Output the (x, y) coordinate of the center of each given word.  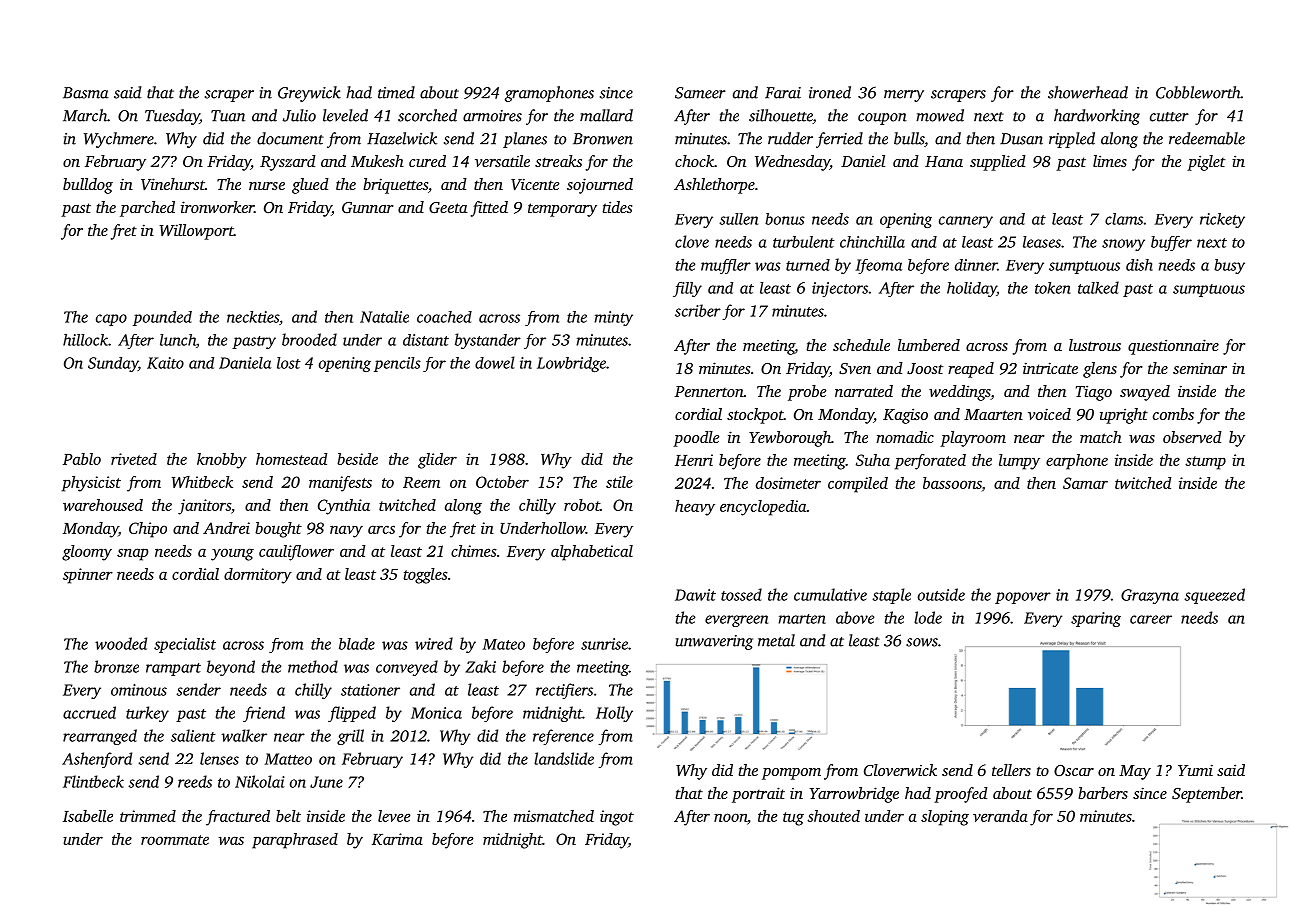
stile (619, 482)
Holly (614, 714)
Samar (1085, 483)
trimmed (148, 816)
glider (437, 461)
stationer (370, 690)
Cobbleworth (1198, 92)
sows (922, 642)
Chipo (148, 530)
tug (793, 819)
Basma (86, 93)
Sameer (700, 93)
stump (1205, 463)
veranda (1000, 816)
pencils (397, 364)
